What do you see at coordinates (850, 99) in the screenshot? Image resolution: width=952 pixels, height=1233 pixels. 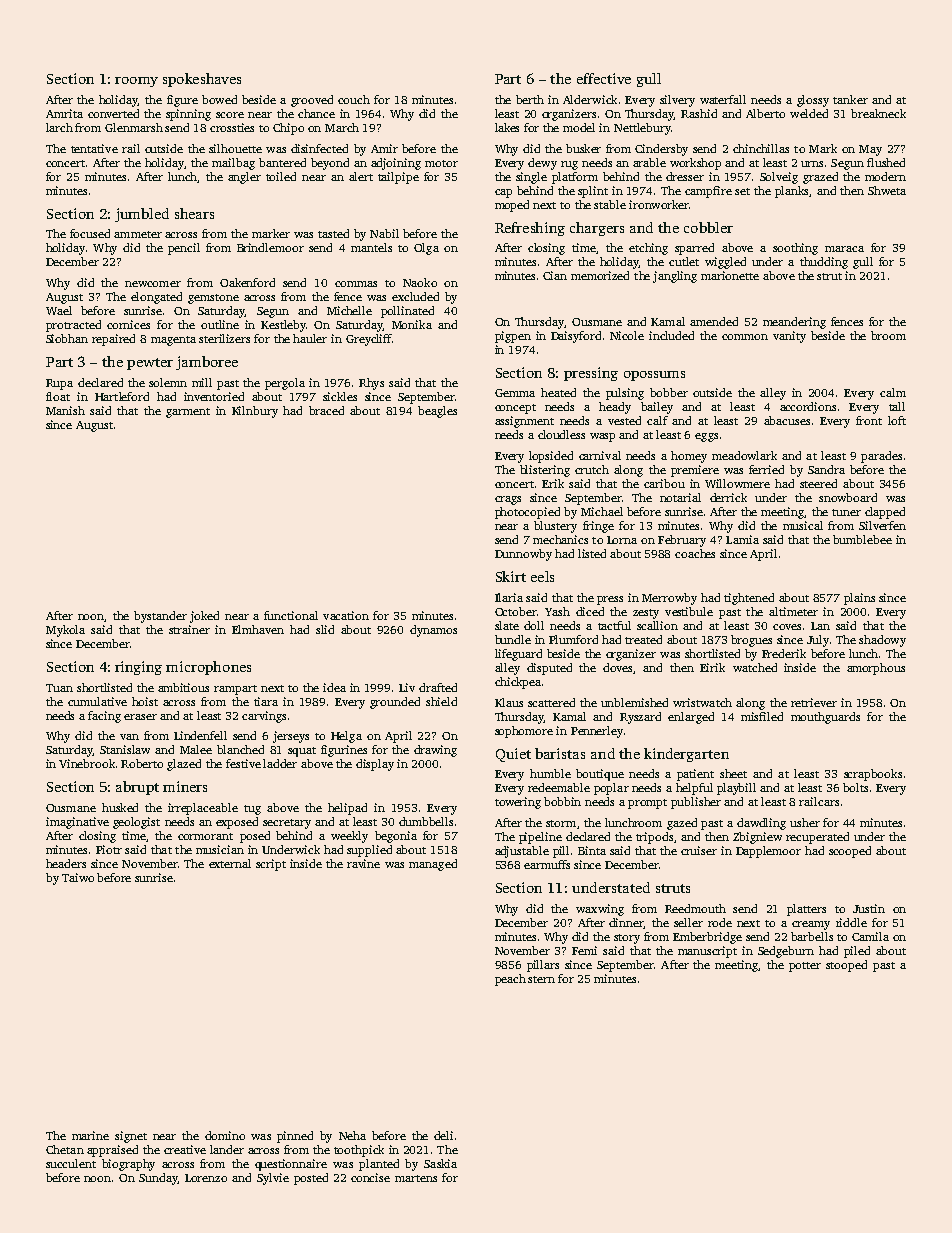 I see `tanker` at bounding box center [850, 99].
